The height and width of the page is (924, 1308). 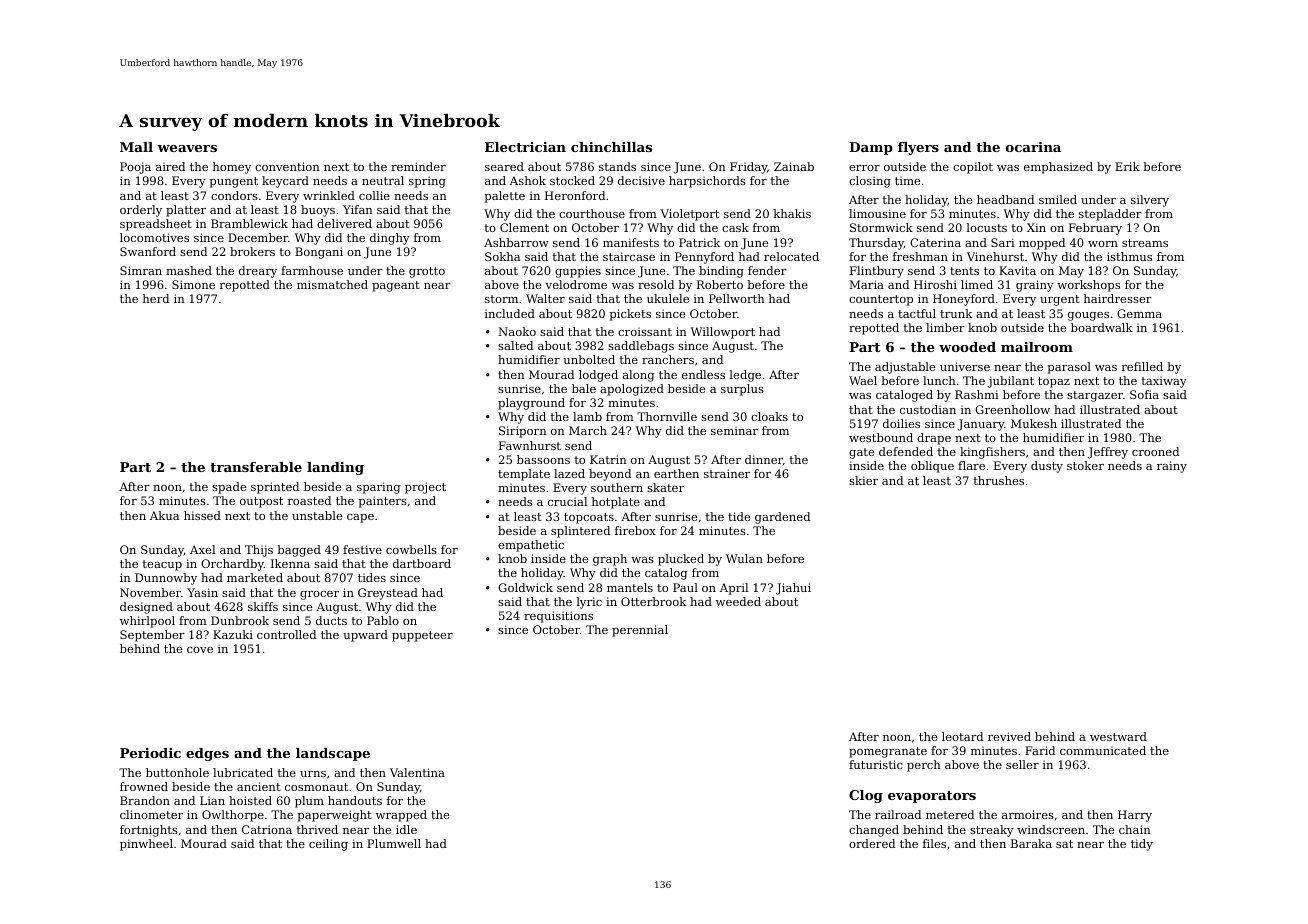 What do you see at coordinates (1118, 736) in the page?
I see `westward` at bounding box center [1118, 736].
